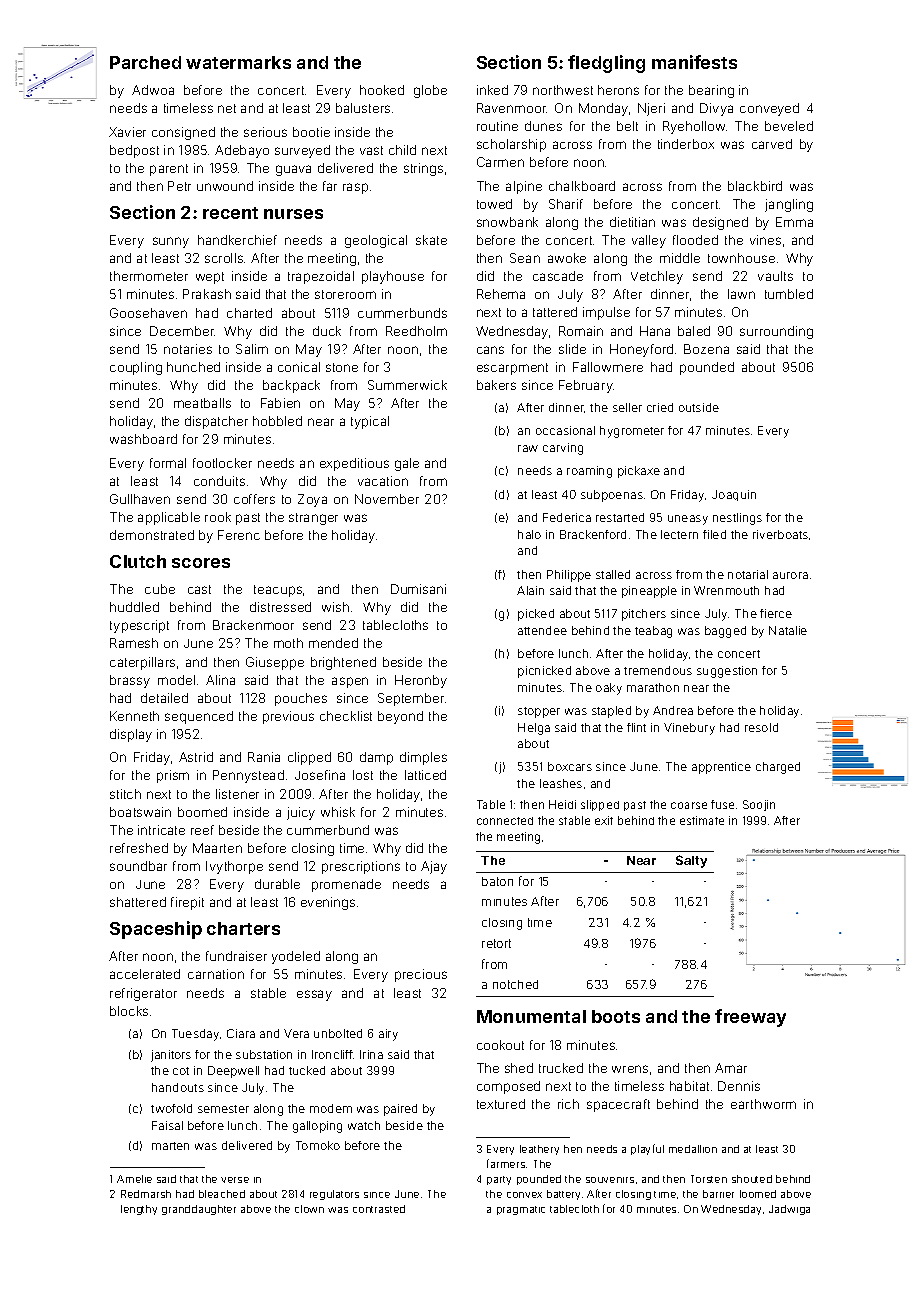  Describe the element at coordinates (508, 1087) in the screenshot. I see `composed` at that location.
